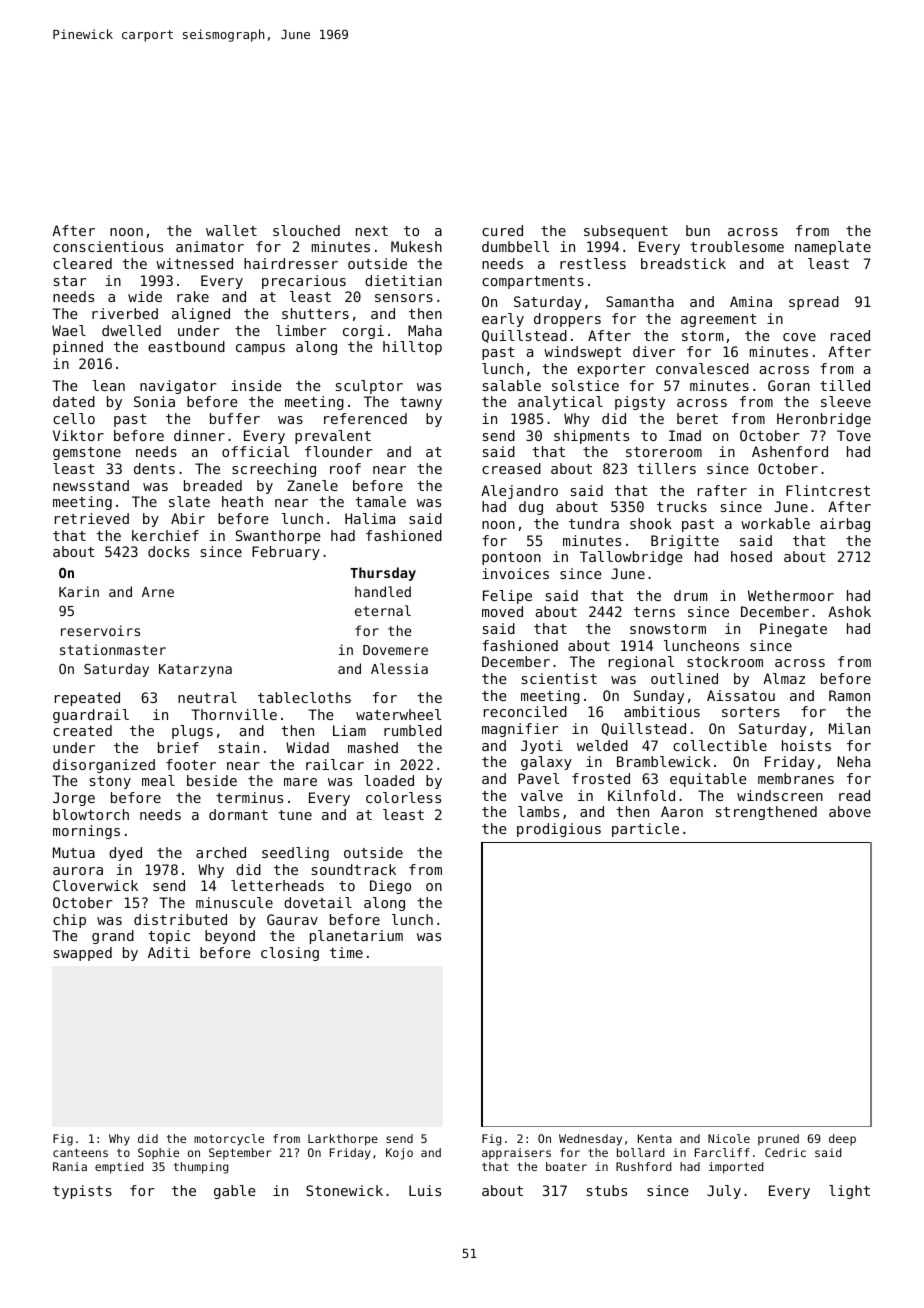  Describe the element at coordinates (229, 1140) in the screenshot. I see `motorcycle` at that location.
